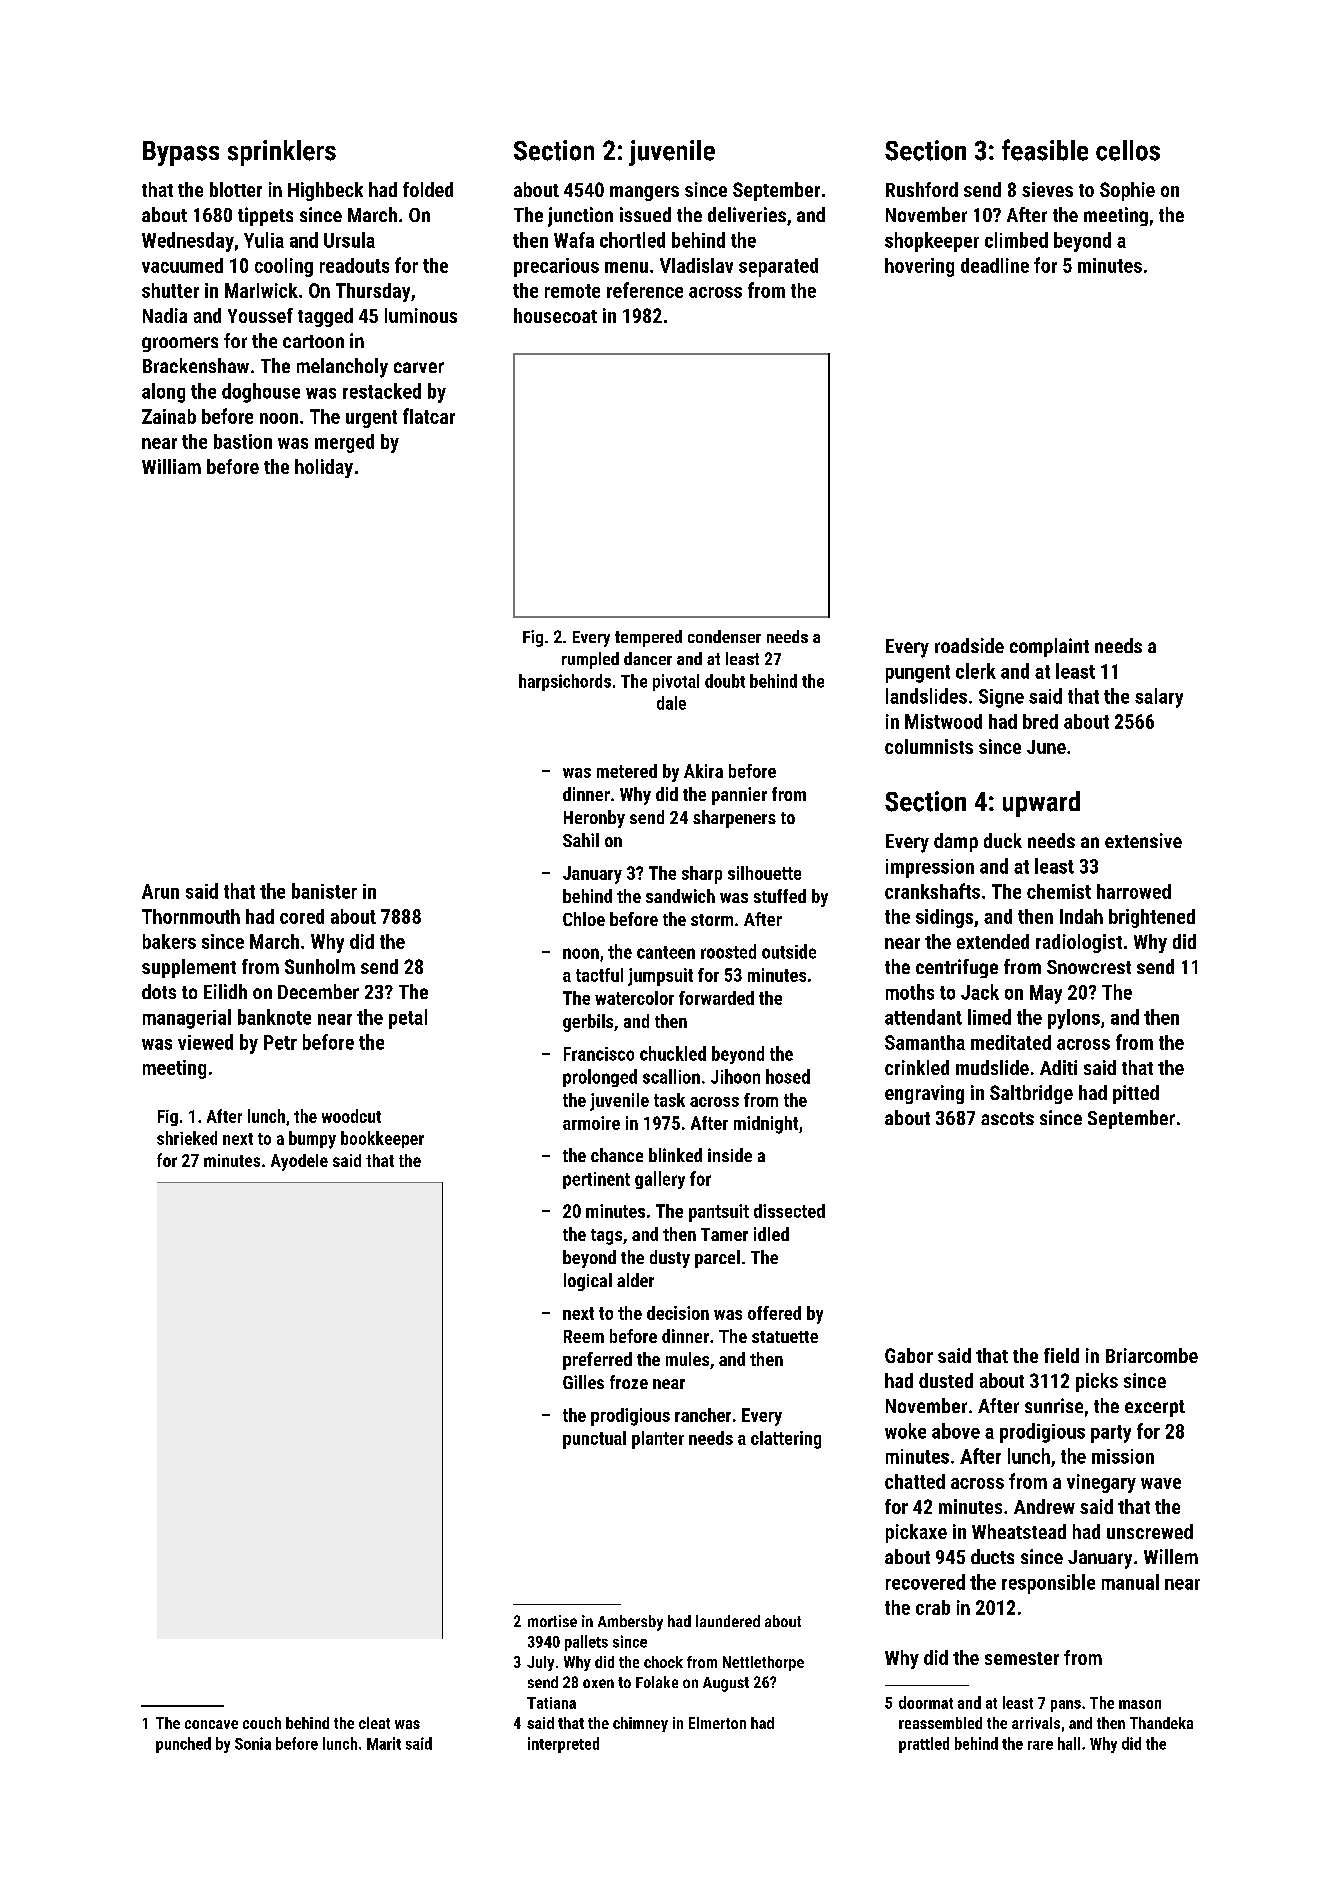  Describe the element at coordinates (788, 1076) in the screenshot. I see `hosed` at that location.
